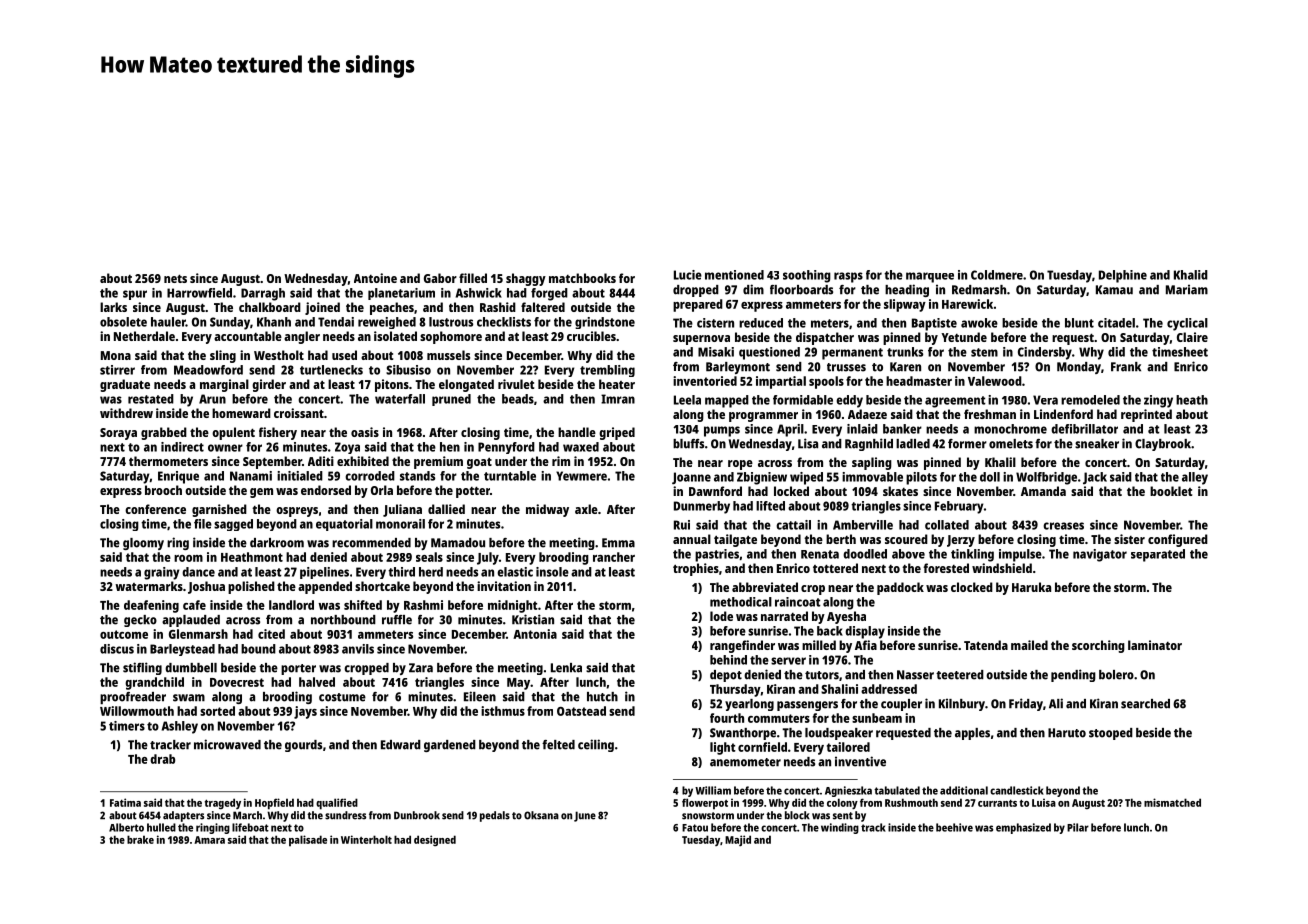 Image resolution: width=1308 pixels, height=924 pixels. I want to click on scorching, so click(1098, 646).
